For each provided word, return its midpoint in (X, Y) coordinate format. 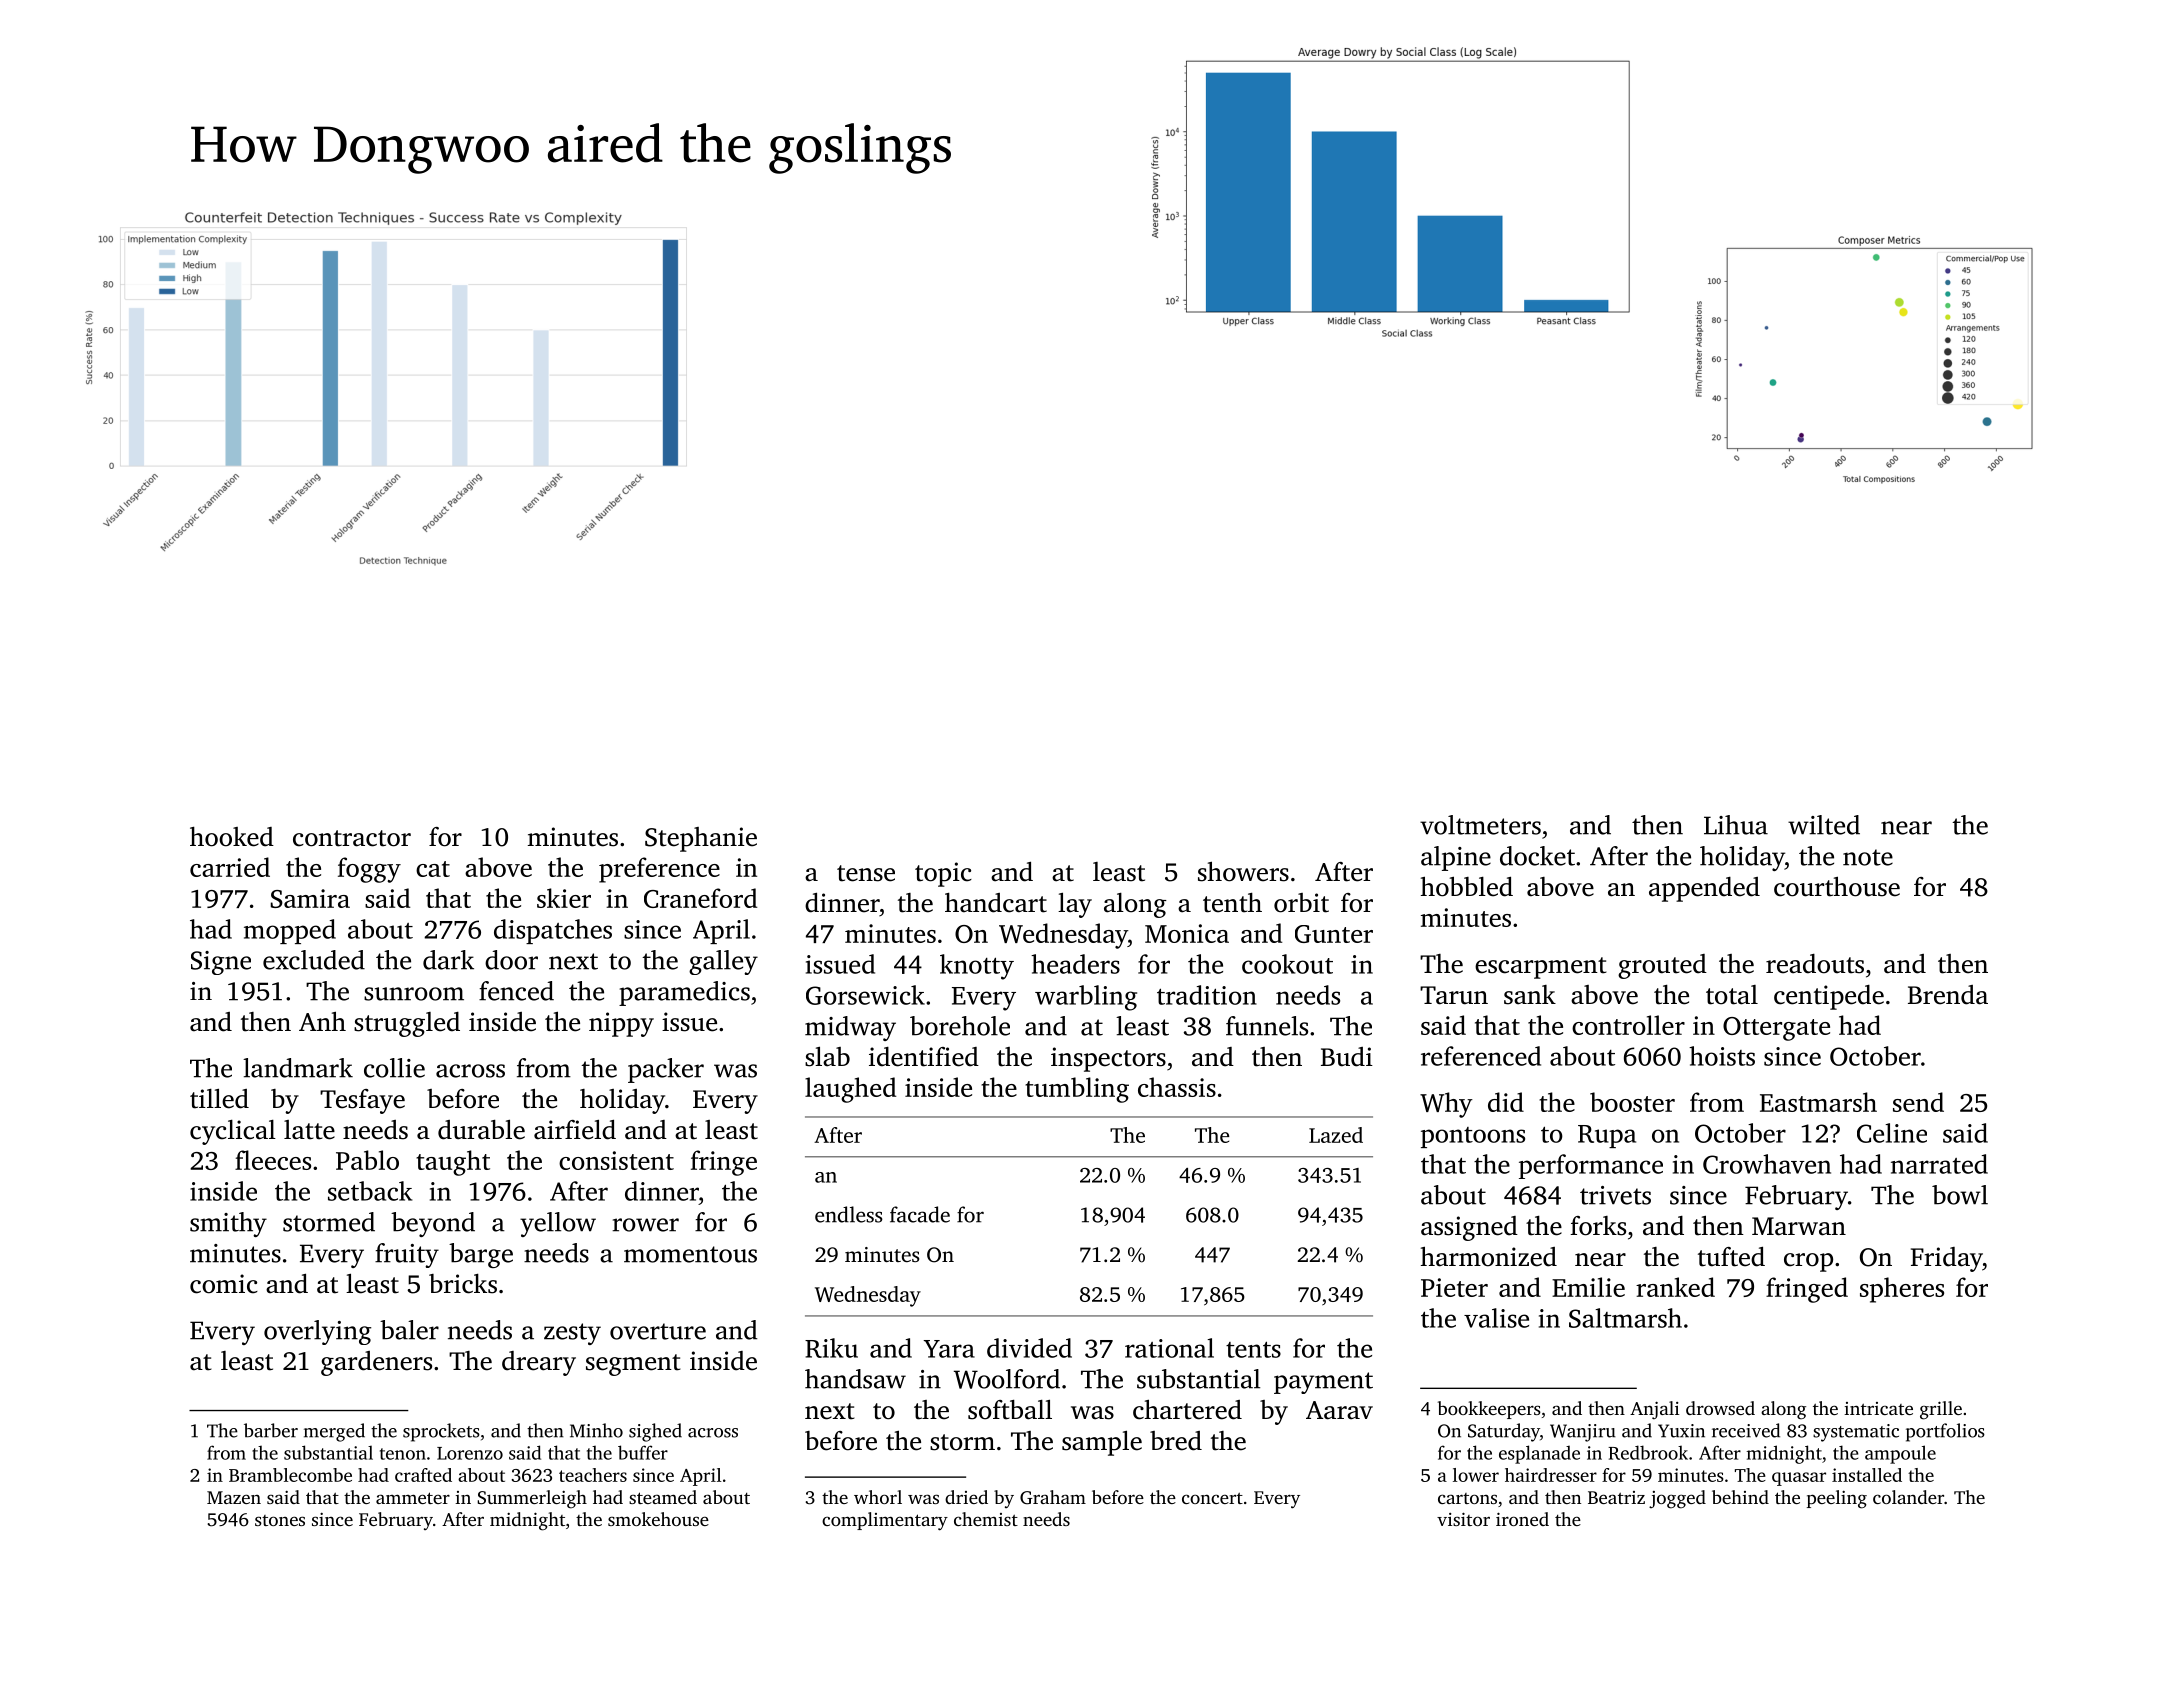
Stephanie (701, 839)
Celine (1892, 1133)
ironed (1522, 1519)
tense (866, 873)
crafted (423, 1475)
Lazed (1336, 1135)
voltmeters (1480, 825)
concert (1212, 1498)
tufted (1731, 1257)
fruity (407, 1255)
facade (920, 1214)
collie (394, 1068)
